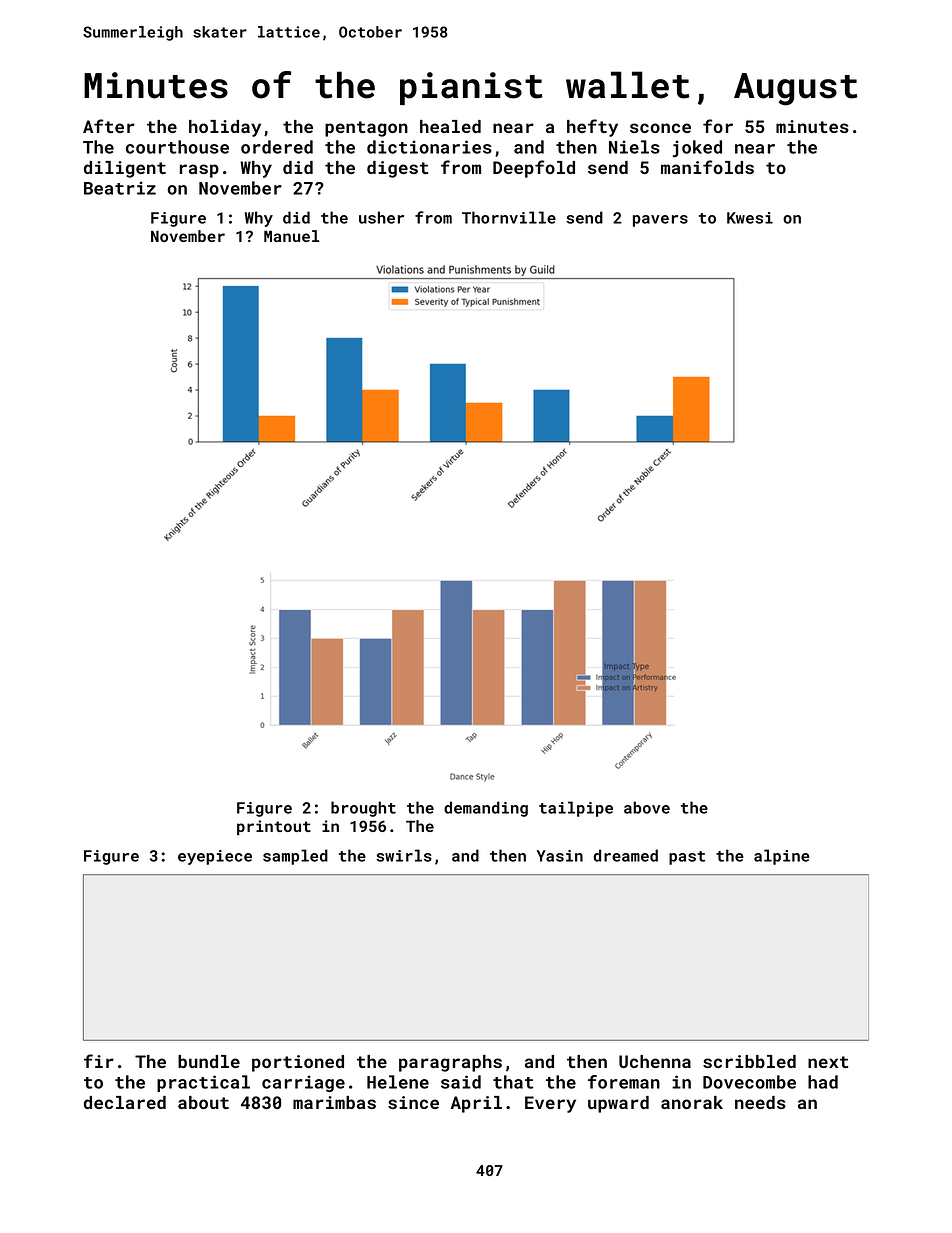  What do you see at coordinates (660, 221) in the screenshot?
I see `pavers` at bounding box center [660, 221].
